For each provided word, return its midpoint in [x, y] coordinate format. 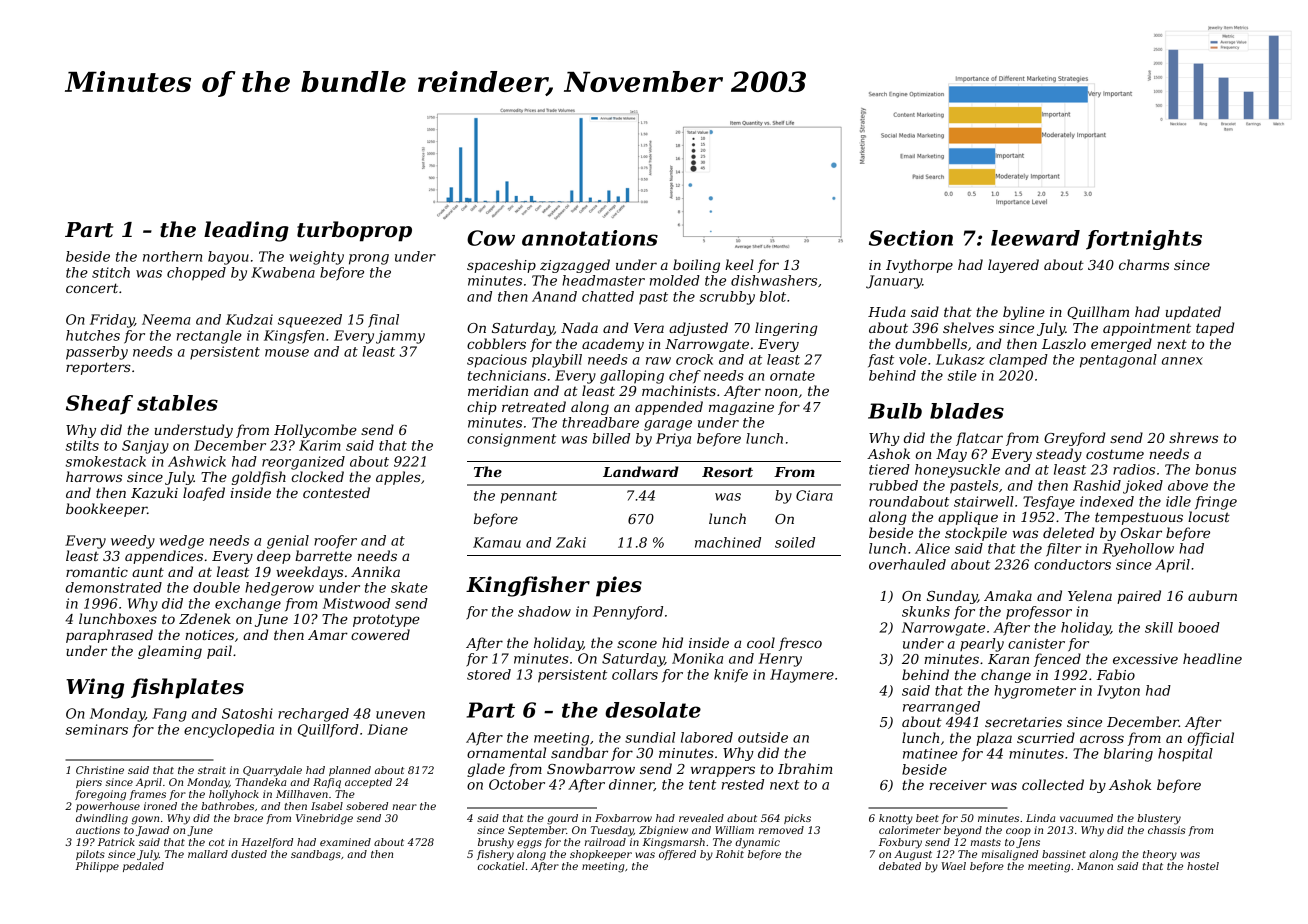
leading [246, 231]
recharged [313, 715]
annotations [590, 238]
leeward [1035, 238]
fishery [495, 855]
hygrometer [1035, 692]
